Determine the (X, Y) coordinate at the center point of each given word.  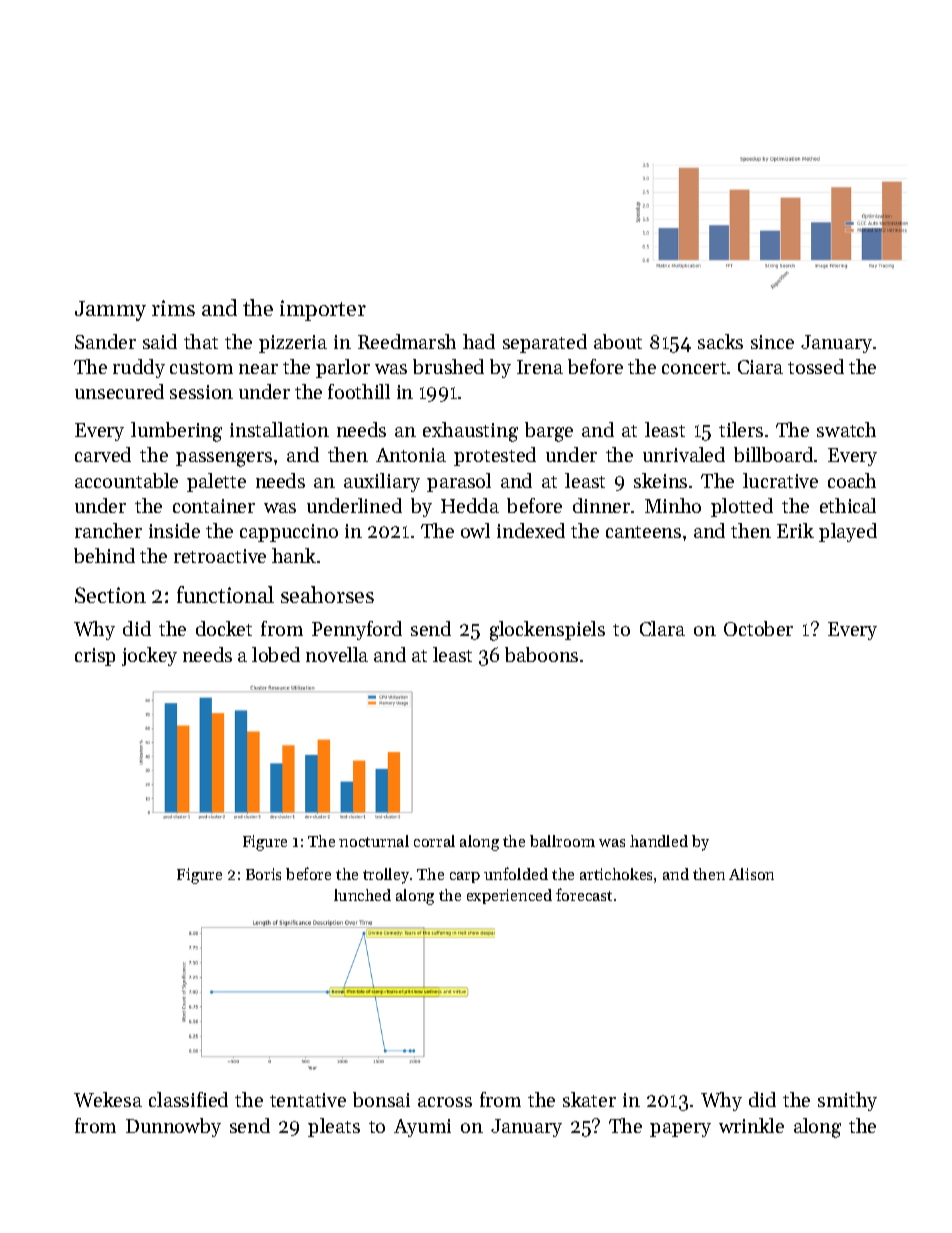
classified (188, 1099)
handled (659, 841)
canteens (643, 532)
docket (224, 628)
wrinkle (751, 1125)
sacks (720, 341)
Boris (263, 874)
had (479, 341)
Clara (662, 628)
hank (294, 555)
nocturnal (374, 841)
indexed (531, 530)
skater (589, 1099)
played (848, 532)
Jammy (110, 311)
